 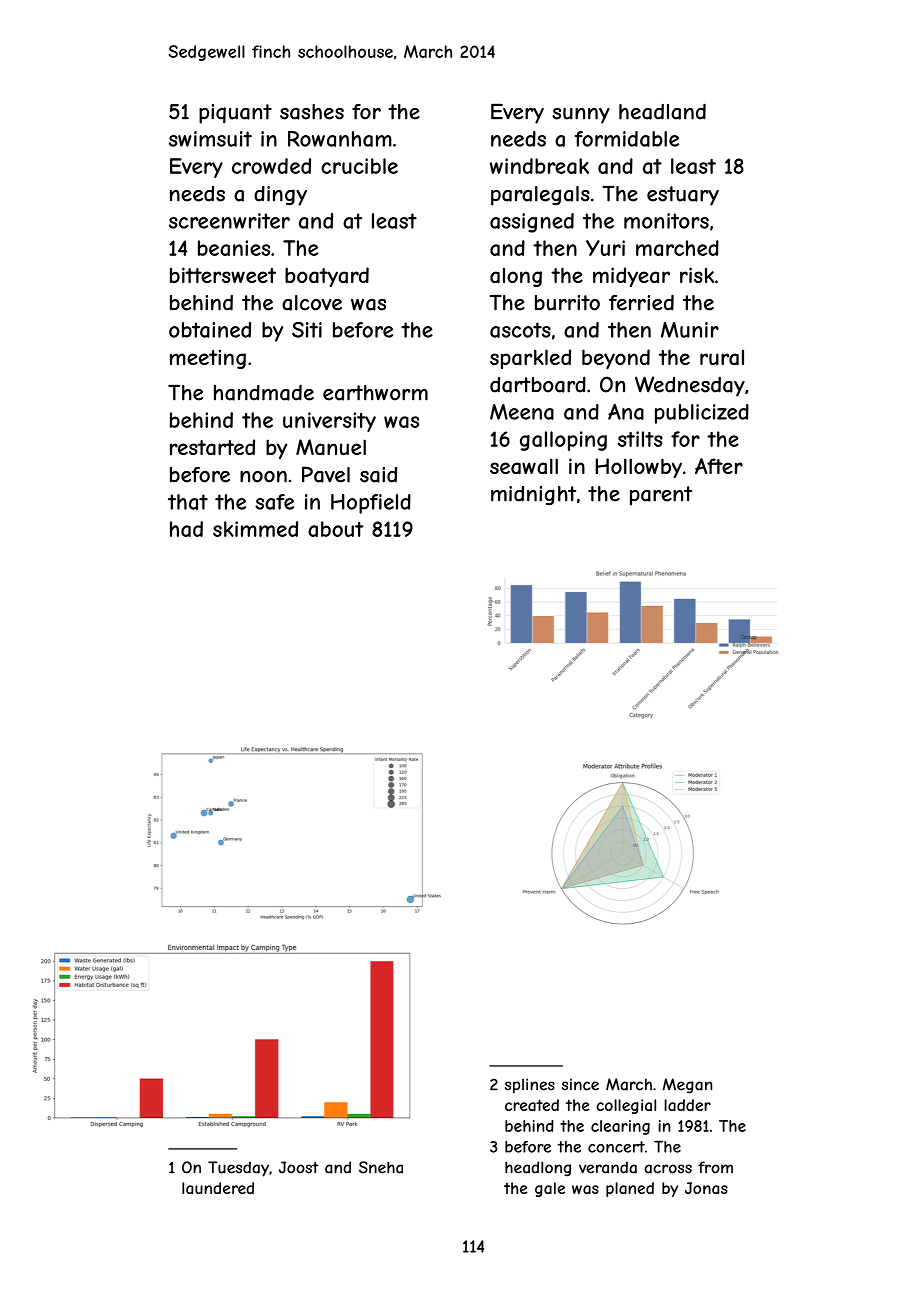 What do you see at coordinates (280, 196) in the screenshot?
I see `dingy` at bounding box center [280, 196].
